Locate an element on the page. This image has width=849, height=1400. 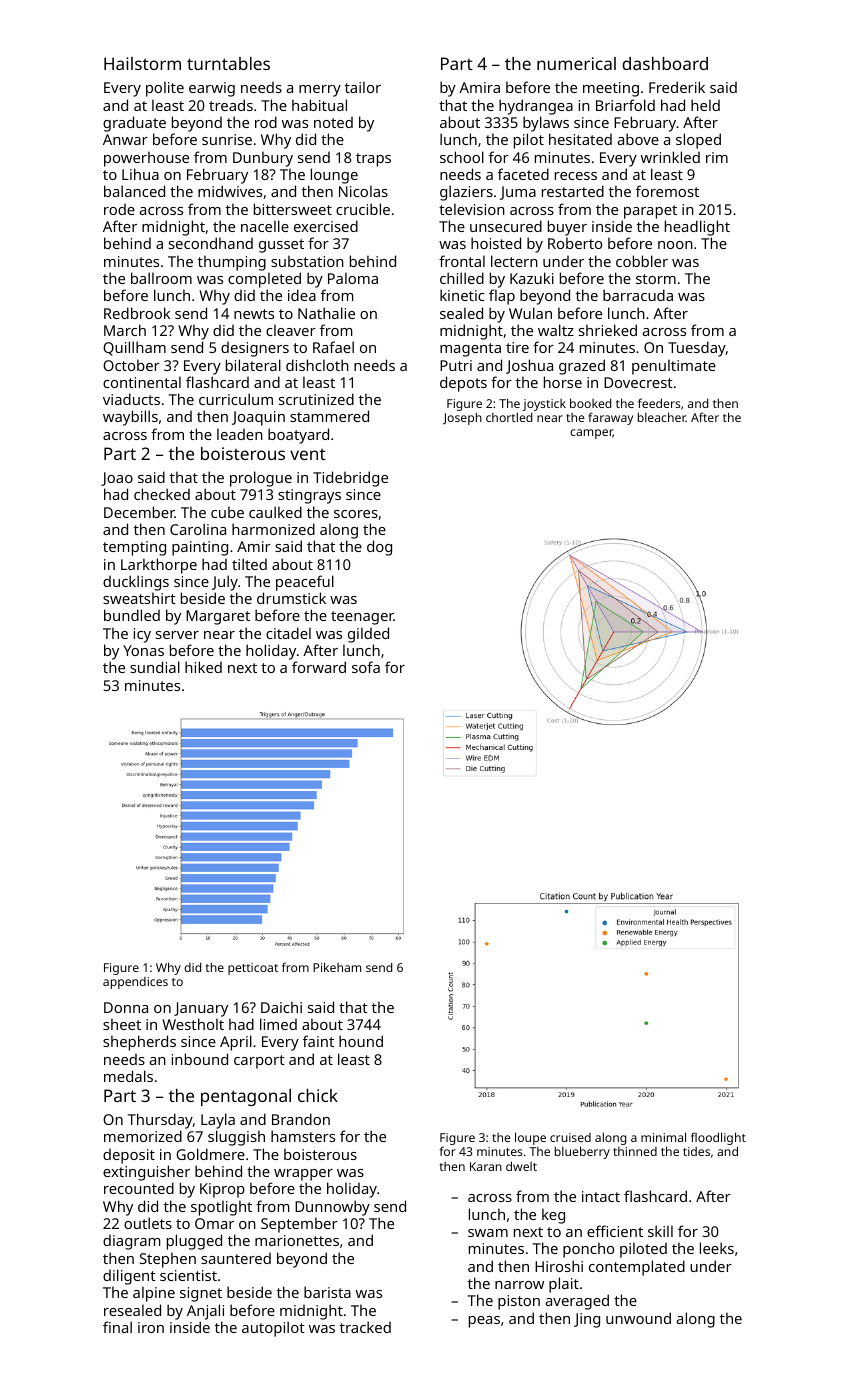
tailor is located at coordinates (363, 87).
